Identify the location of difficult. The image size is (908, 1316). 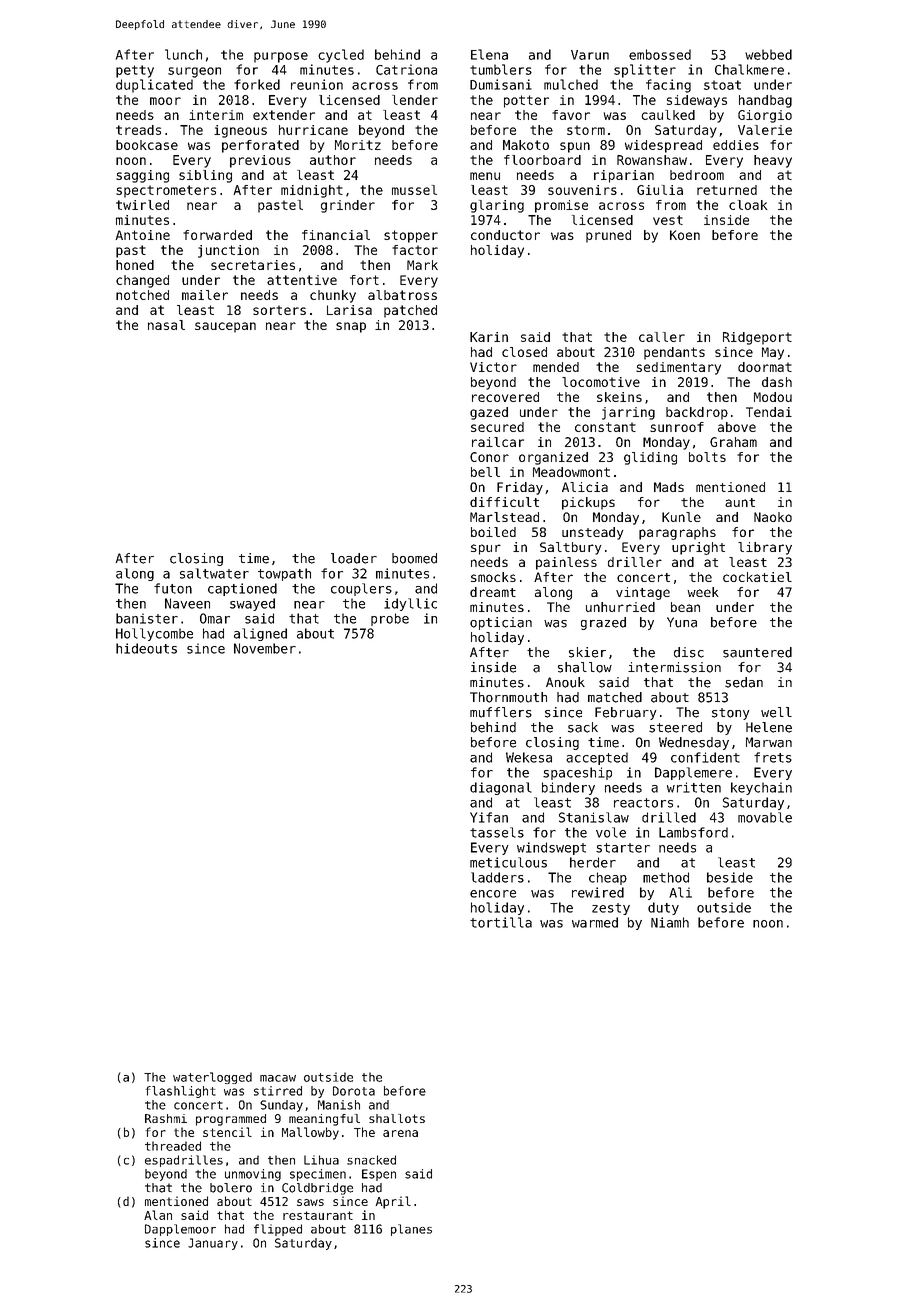
(504, 502).
